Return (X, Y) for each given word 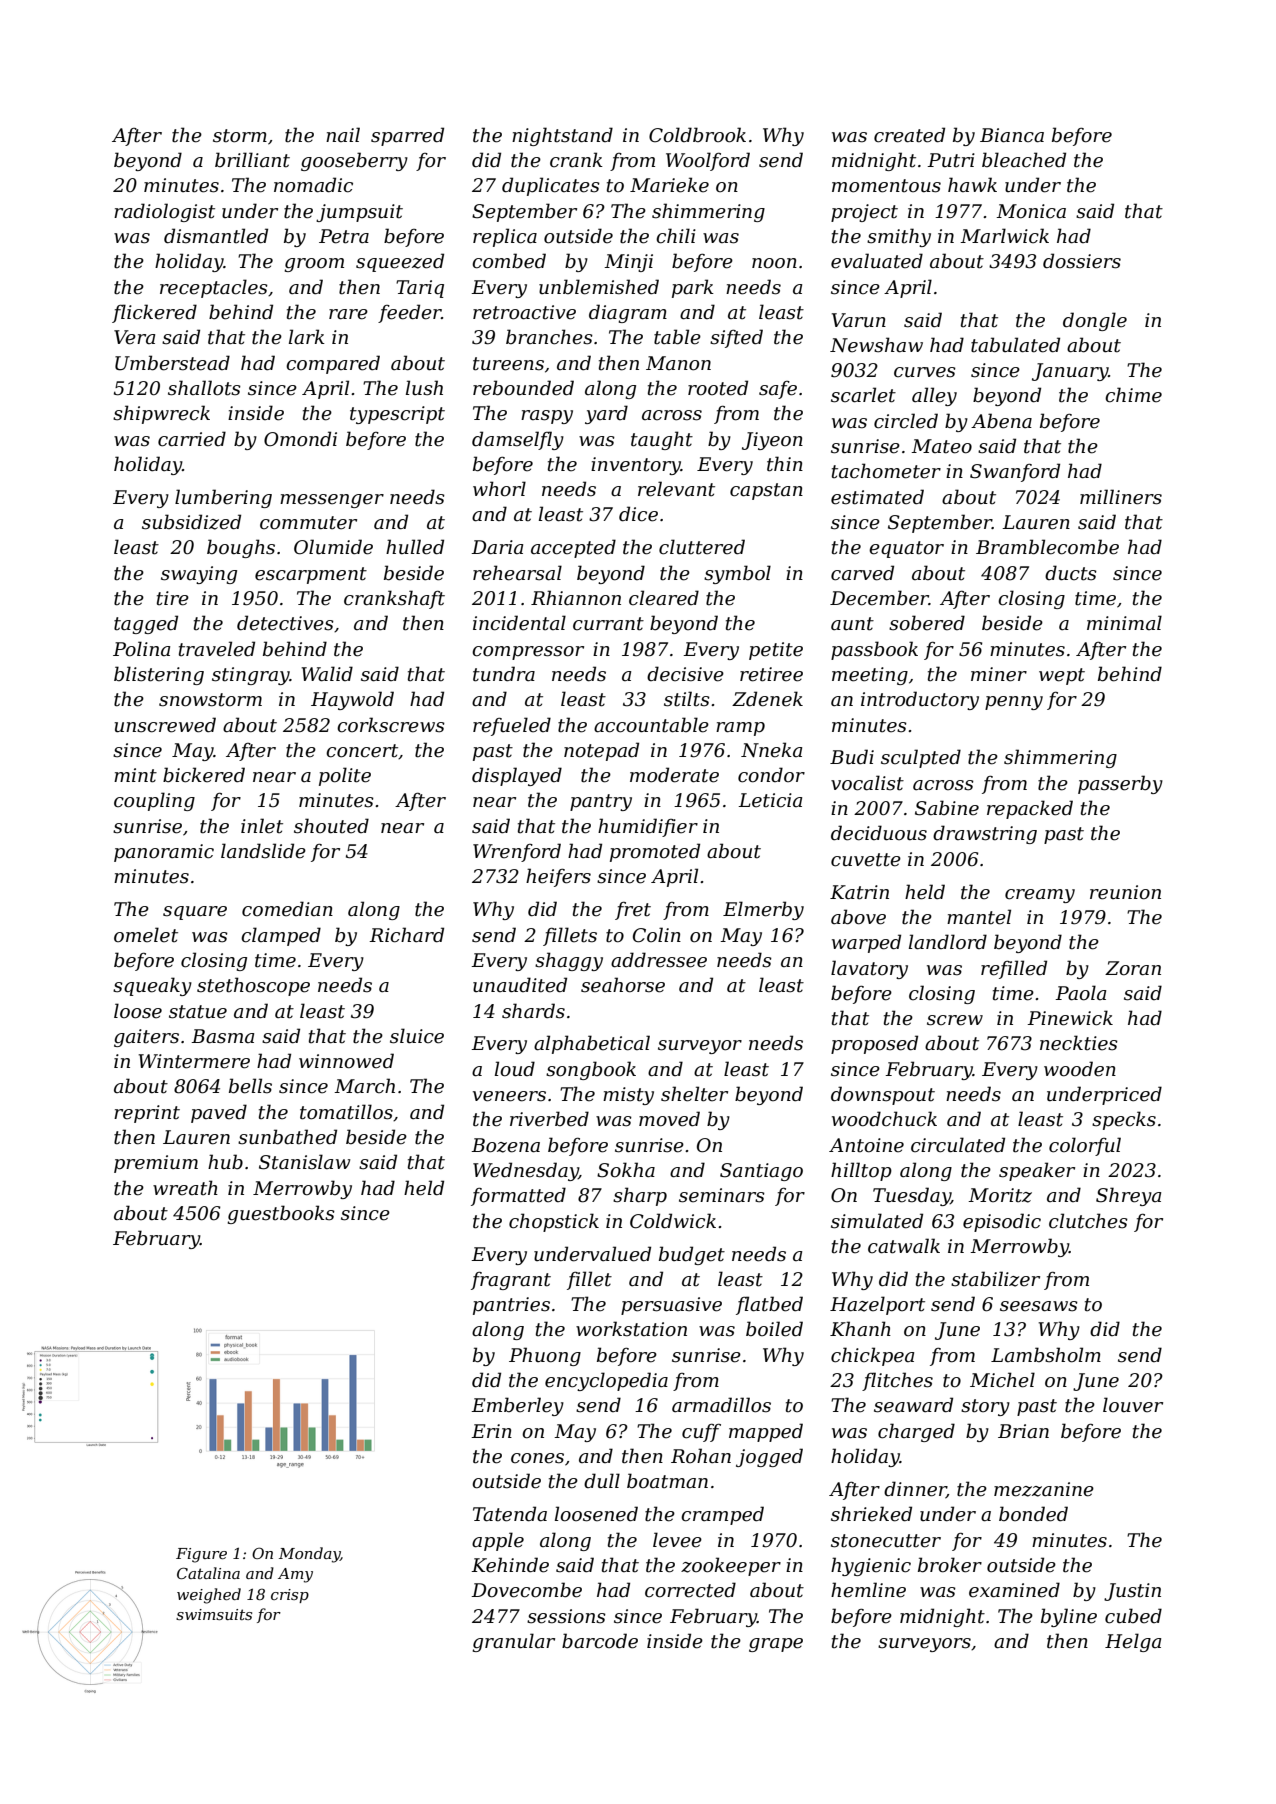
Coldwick (673, 1221)
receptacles (214, 288)
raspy (547, 417)
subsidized (191, 522)
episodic (1002, 1222)
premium (156, 1164)
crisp (290, 1596)
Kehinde (510, 1565)
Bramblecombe (1047, 547)
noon (774, 263)
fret (633, 911)
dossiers (1082, 261)
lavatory (869, 969)
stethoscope (253, 986)
